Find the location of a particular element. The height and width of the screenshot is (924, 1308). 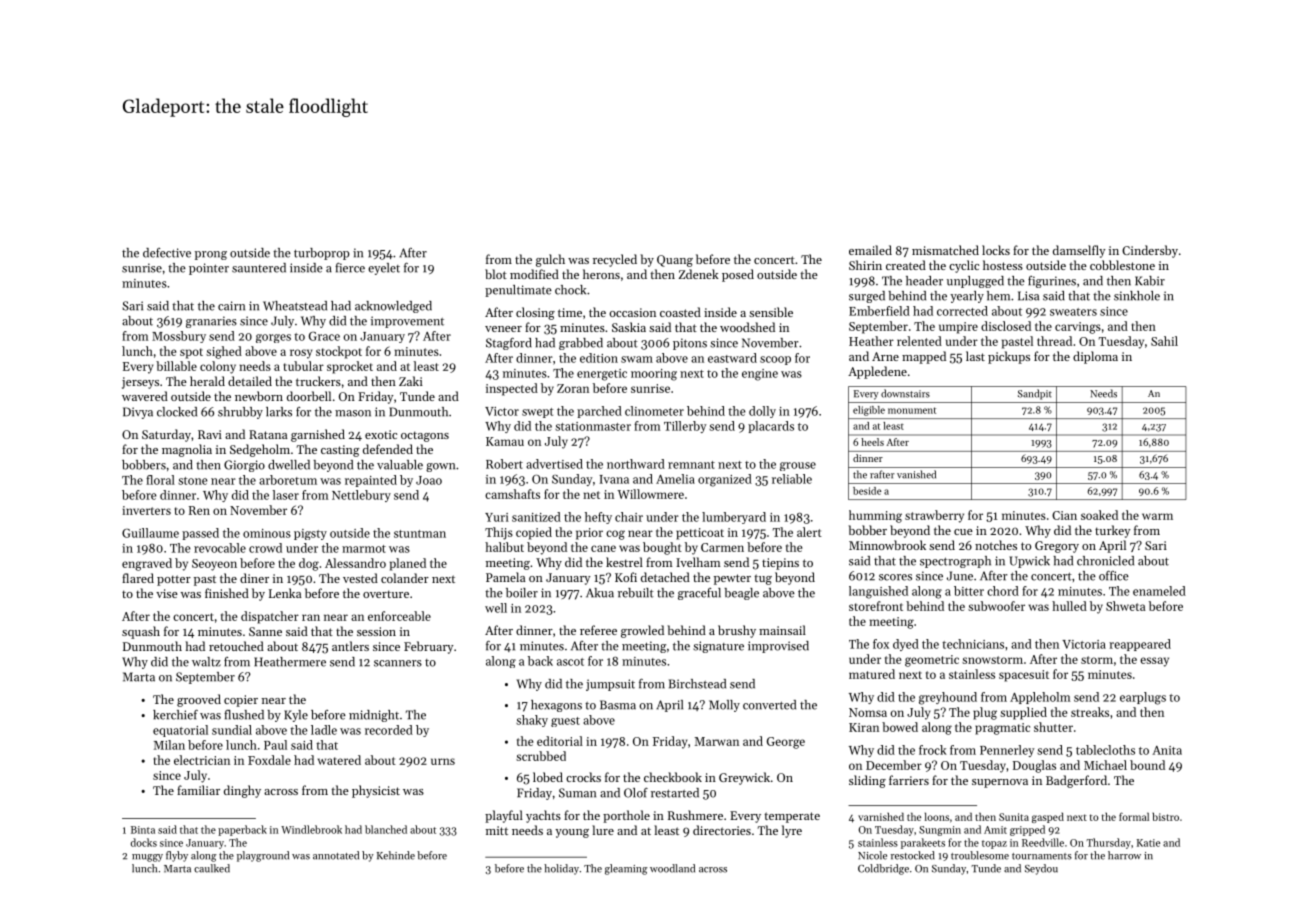

cue is located at coordinates (963, 532).
